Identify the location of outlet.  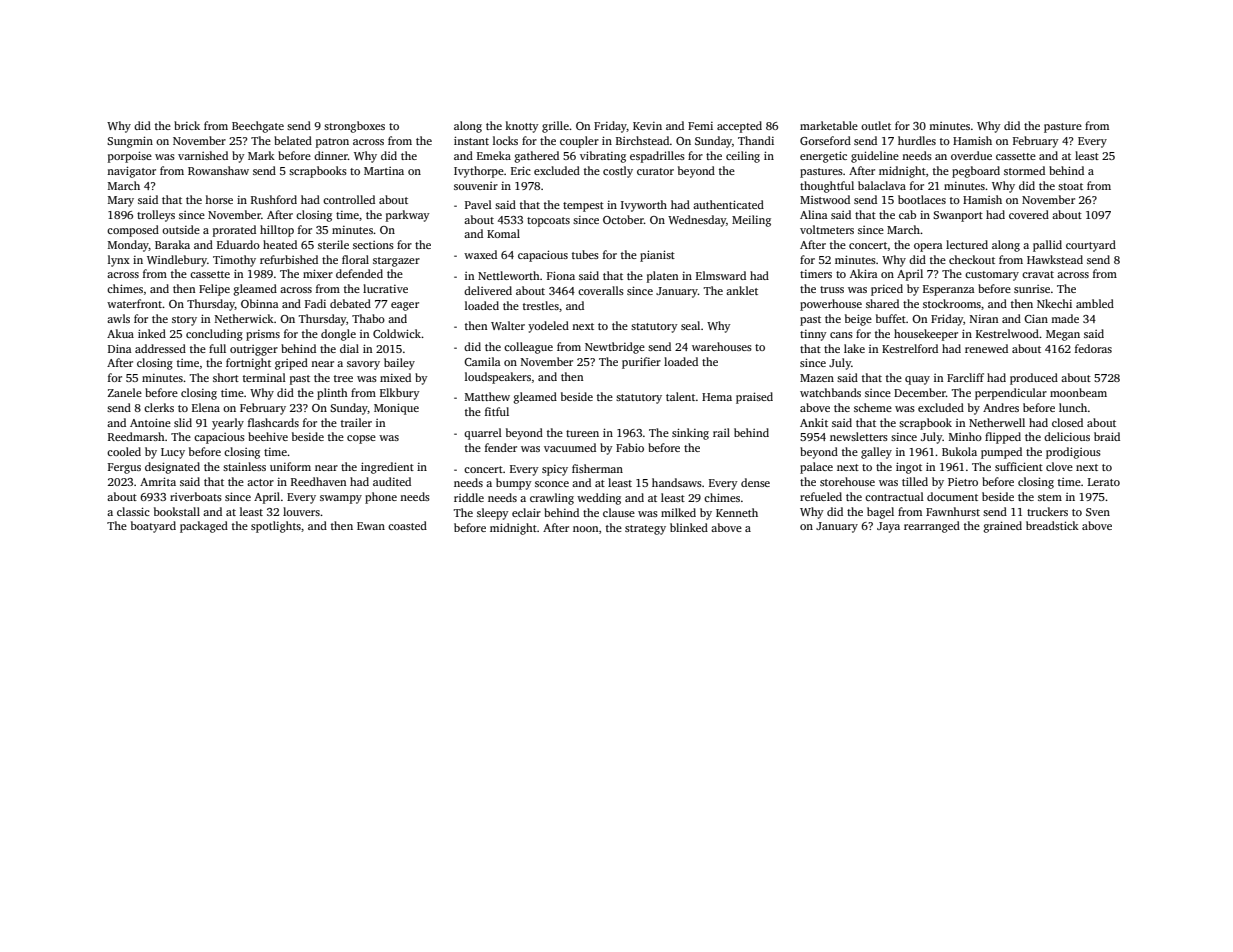
(876, 125).
